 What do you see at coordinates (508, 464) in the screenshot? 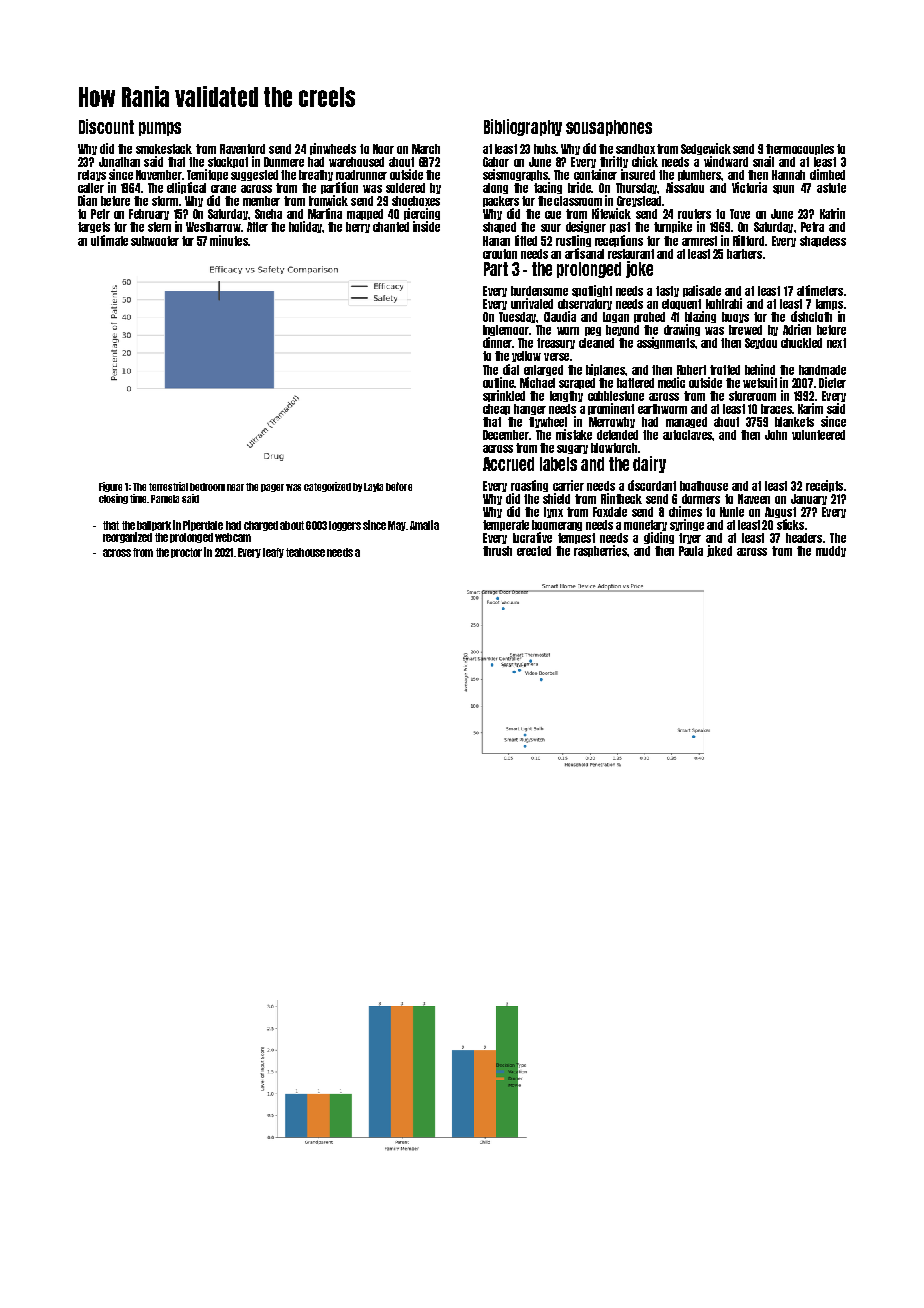
I see `Accrued` at bounding box center [508, 464].
